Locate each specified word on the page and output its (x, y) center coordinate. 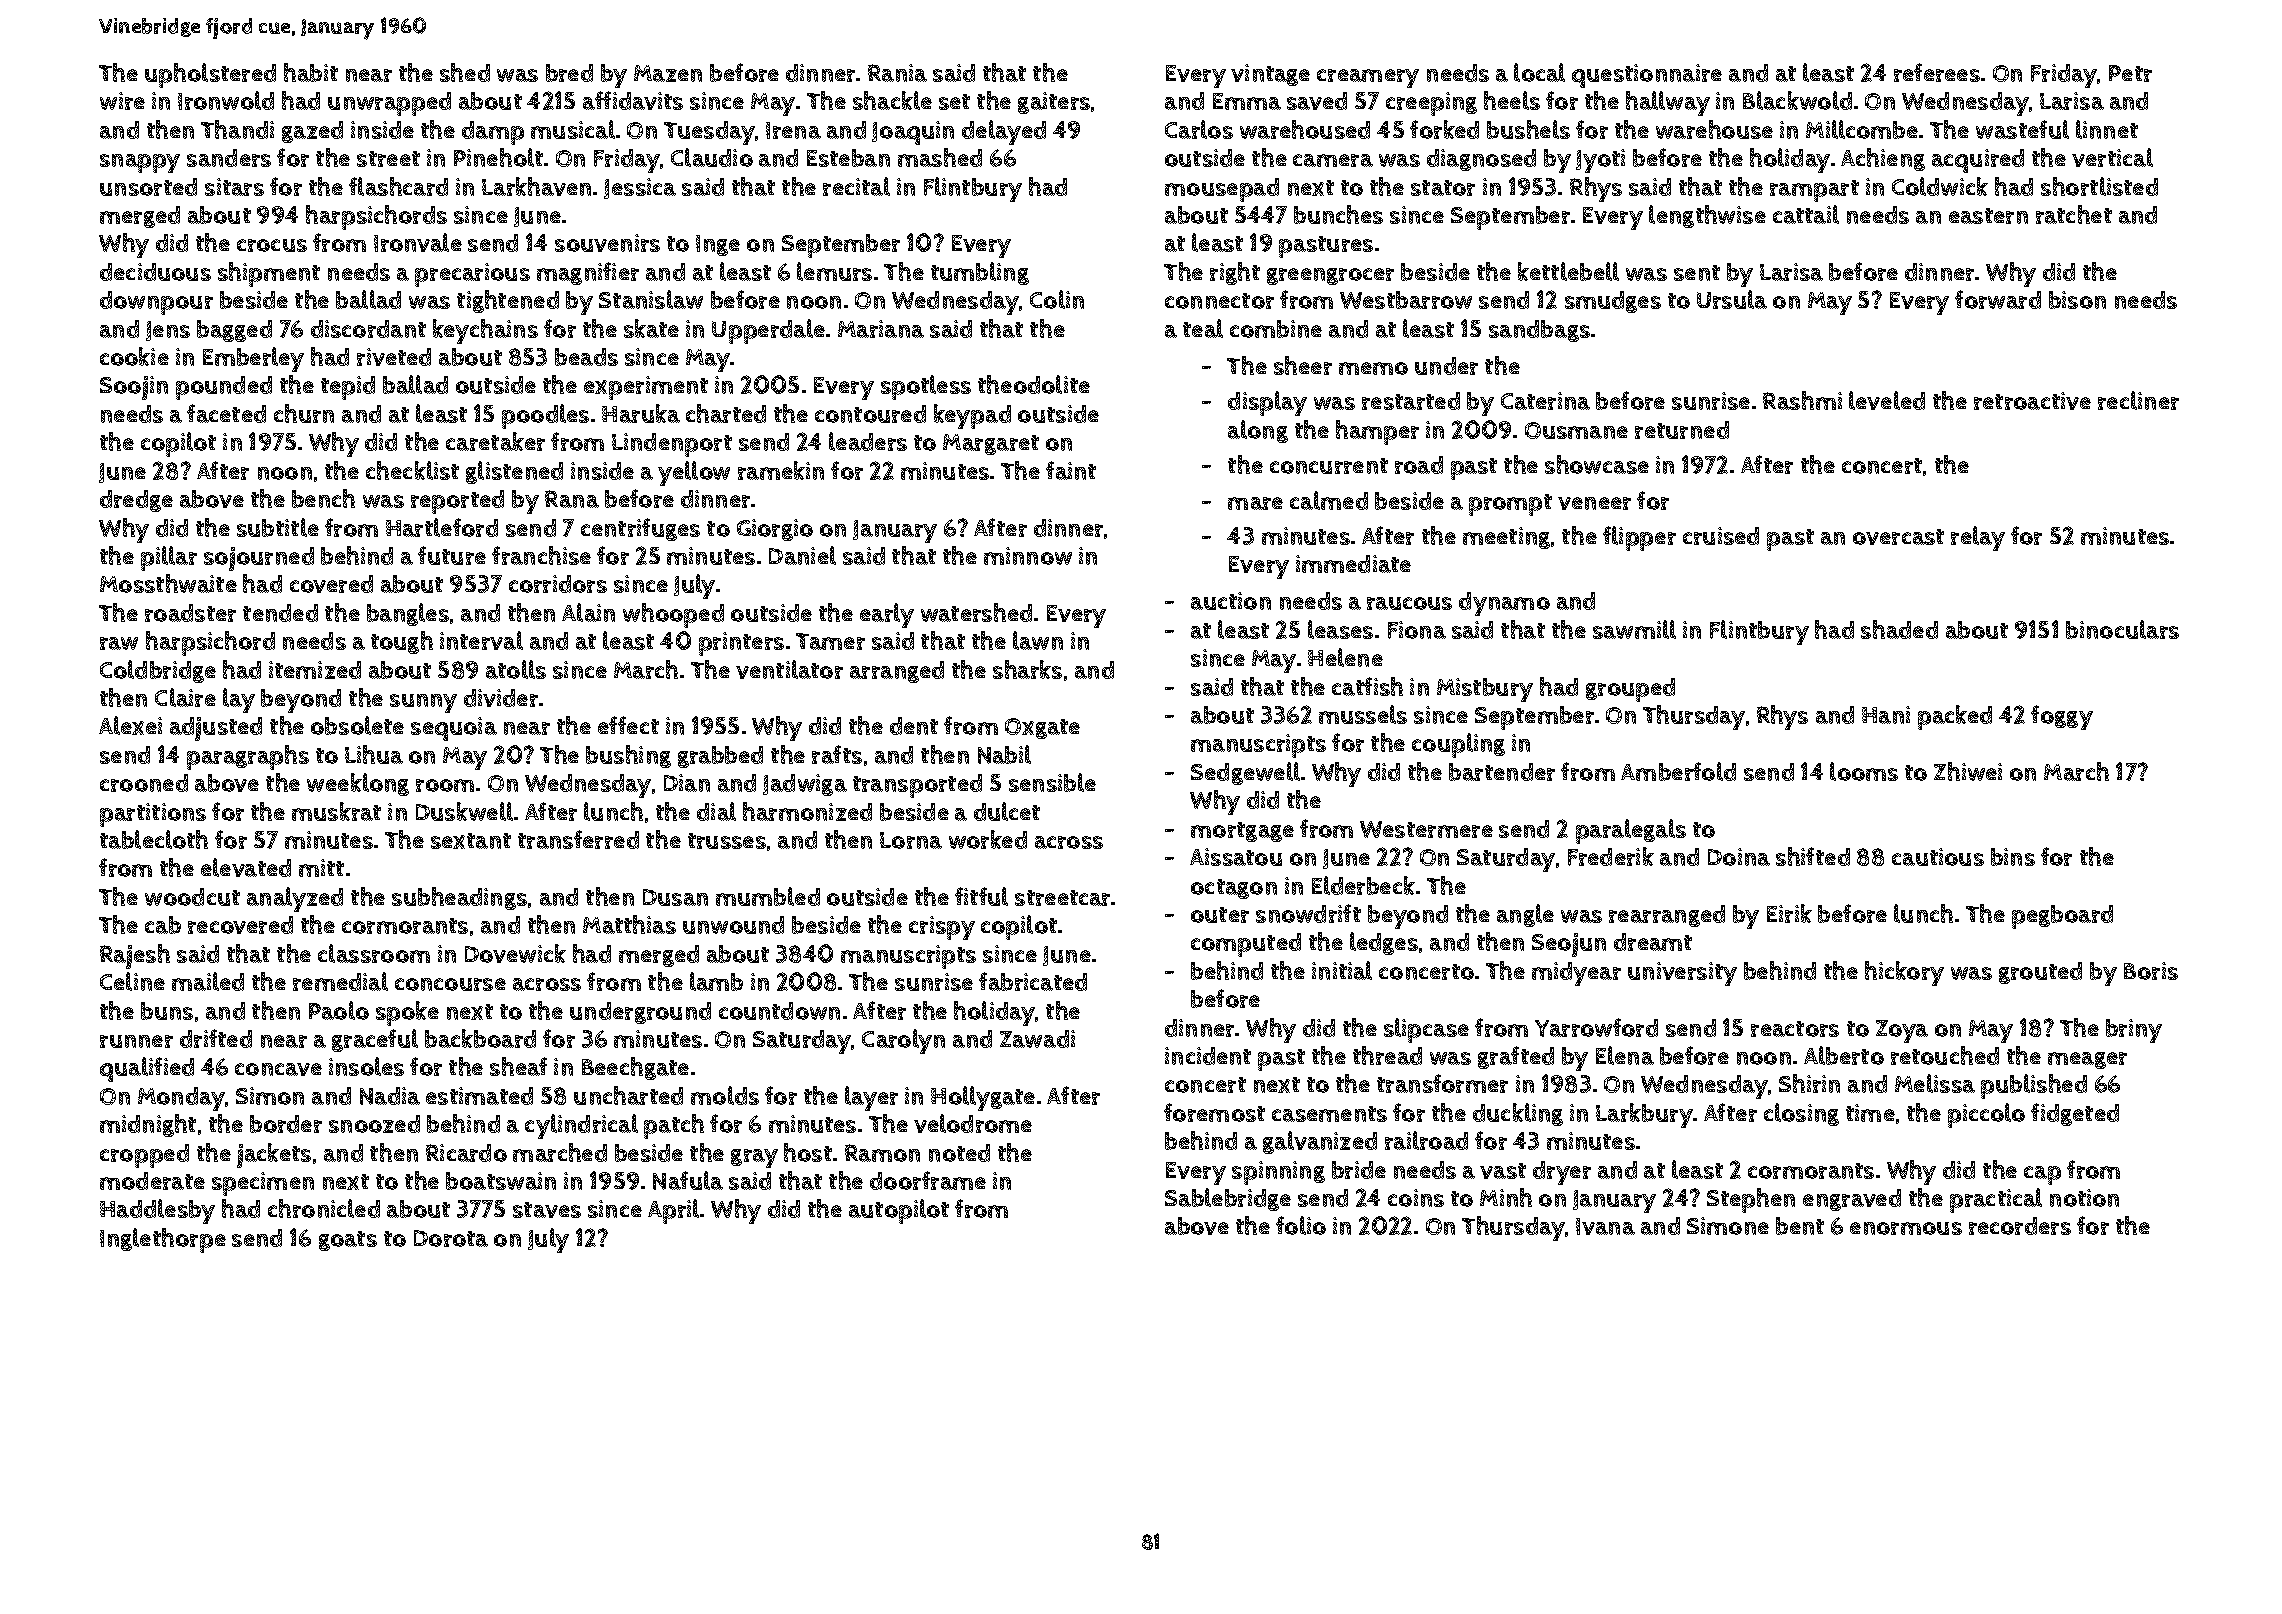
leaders (868, 441)
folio (1301, 1225)
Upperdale (768, 331)
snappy (140, 163)
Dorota (451, 1238)
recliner (2138, 400)
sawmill (1634, 629)
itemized (315, 670)
